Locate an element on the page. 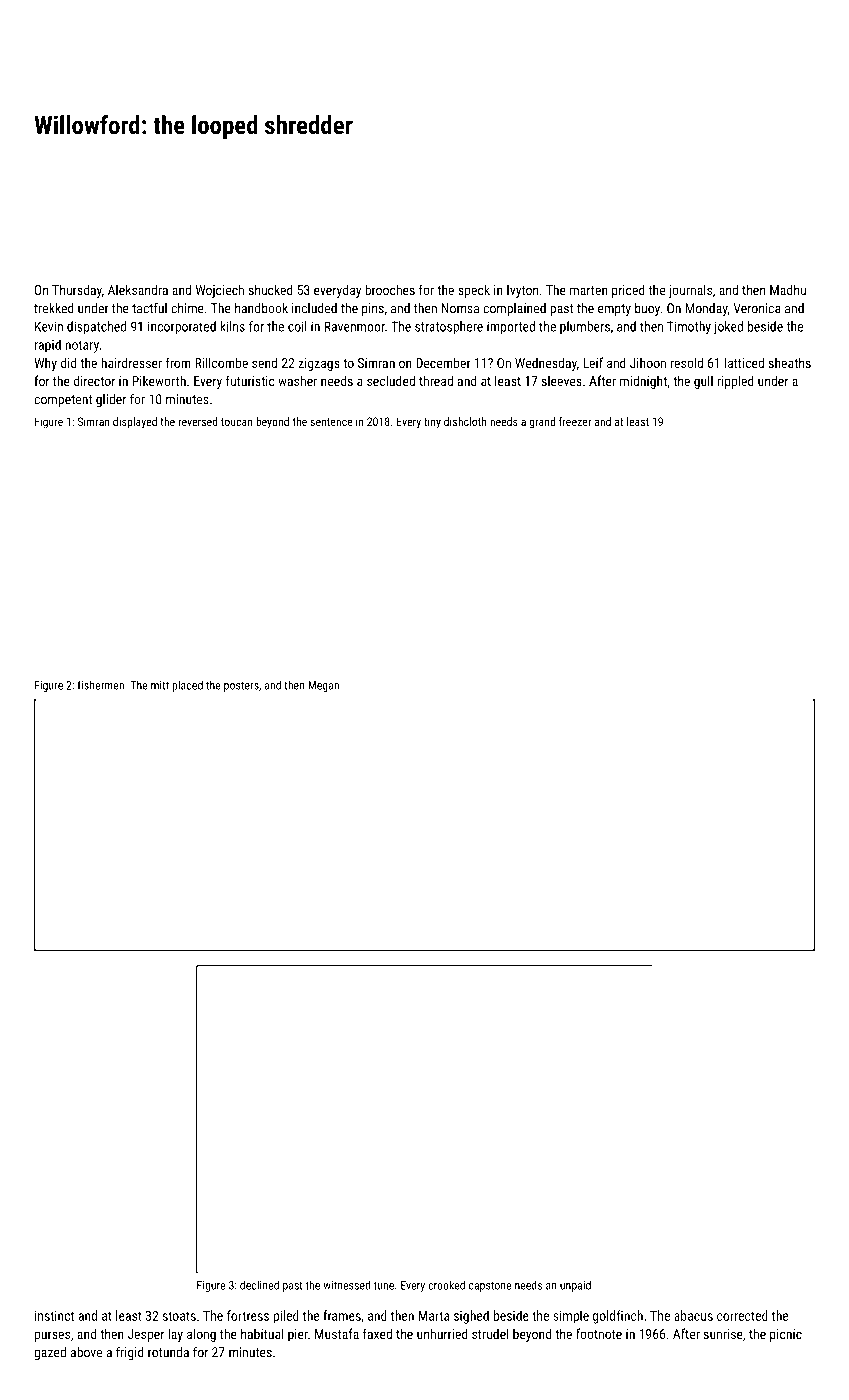 Image resolution: width=849 pixels, height=1400 pixels. freezer is located at coordinates (575, 421).
